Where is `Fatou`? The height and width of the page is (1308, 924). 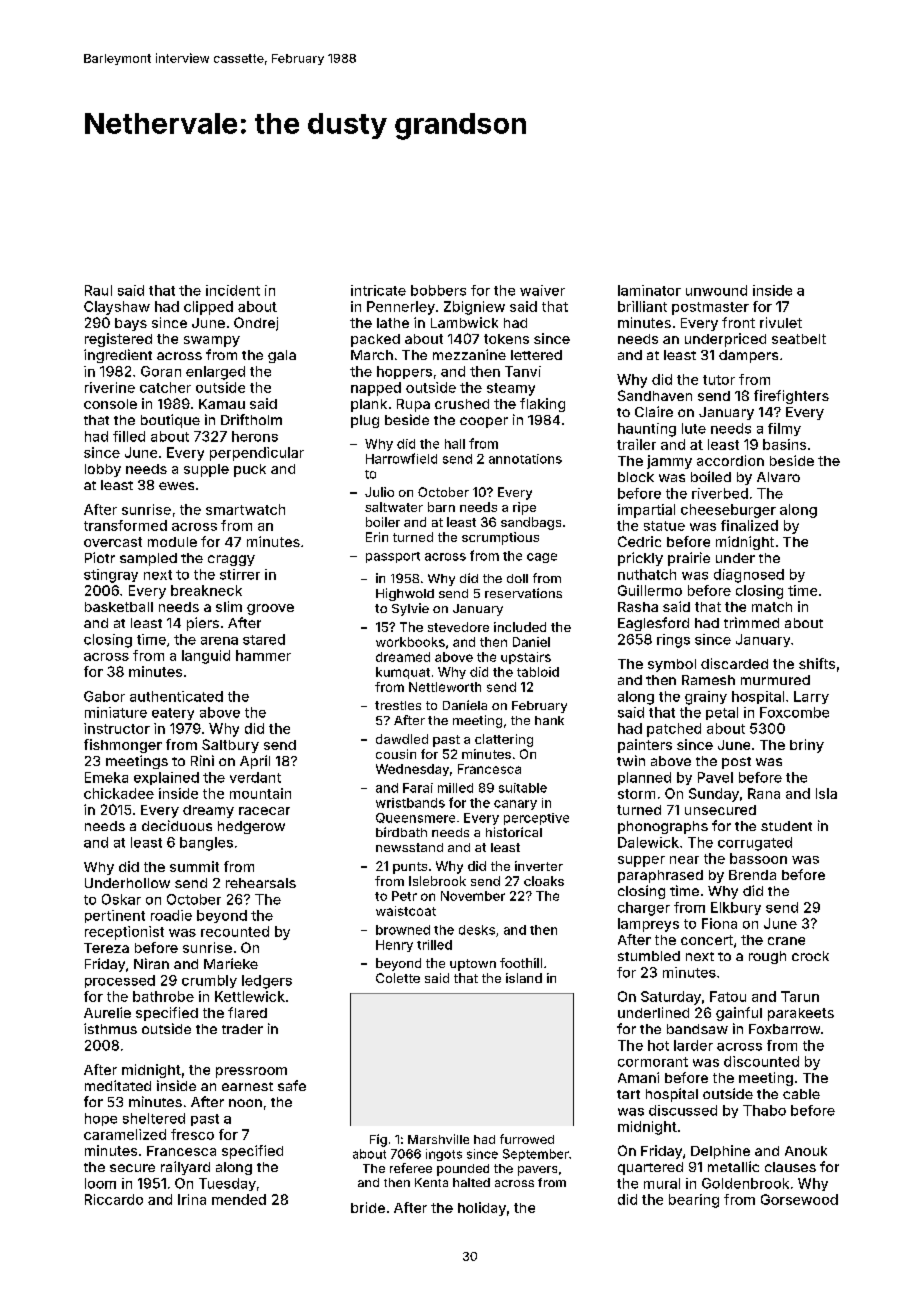
Fatou is located at coordinates (728, 996).
